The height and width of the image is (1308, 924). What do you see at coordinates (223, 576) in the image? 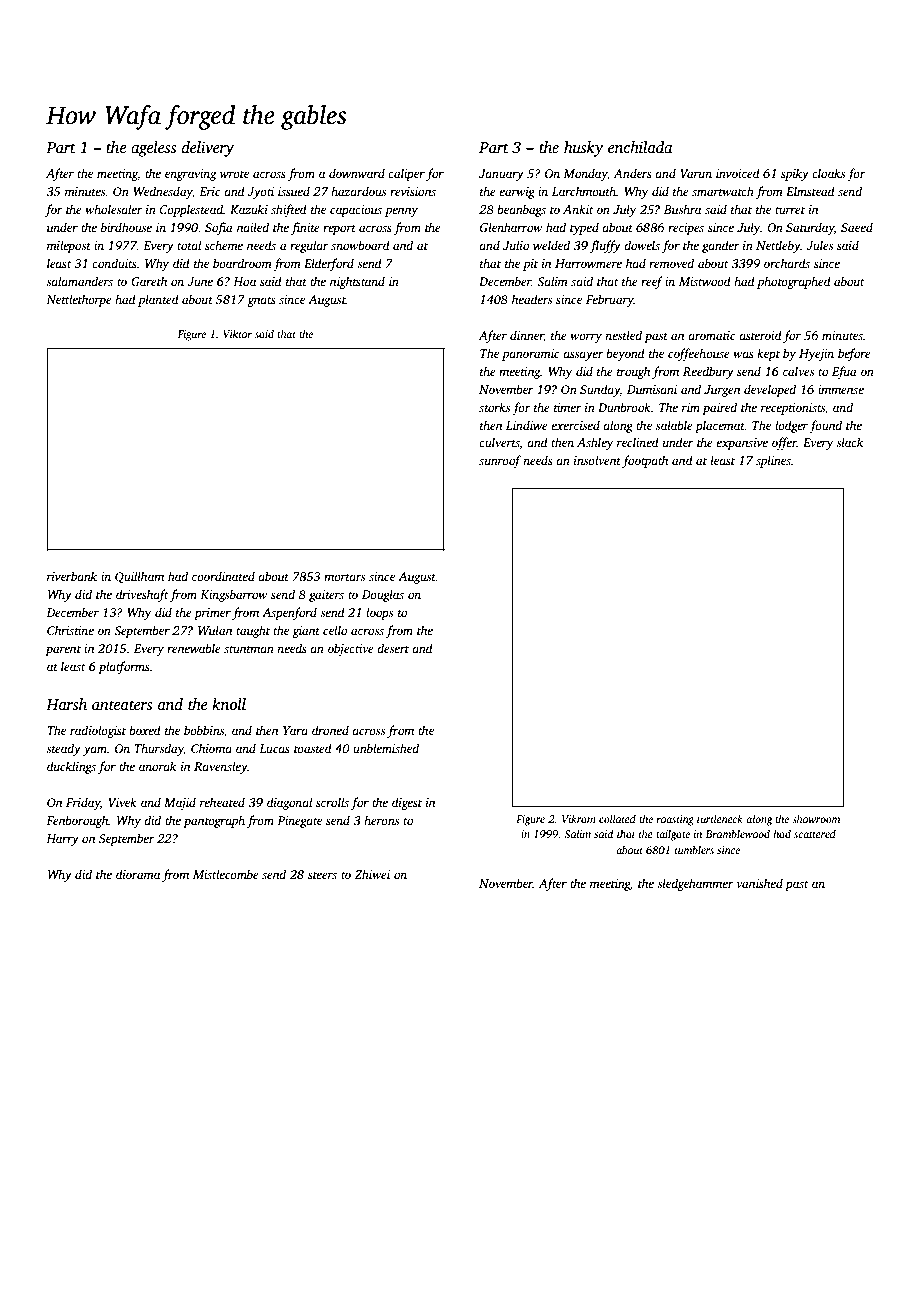
I see `coordinated` at bounding box center [223, 576].
